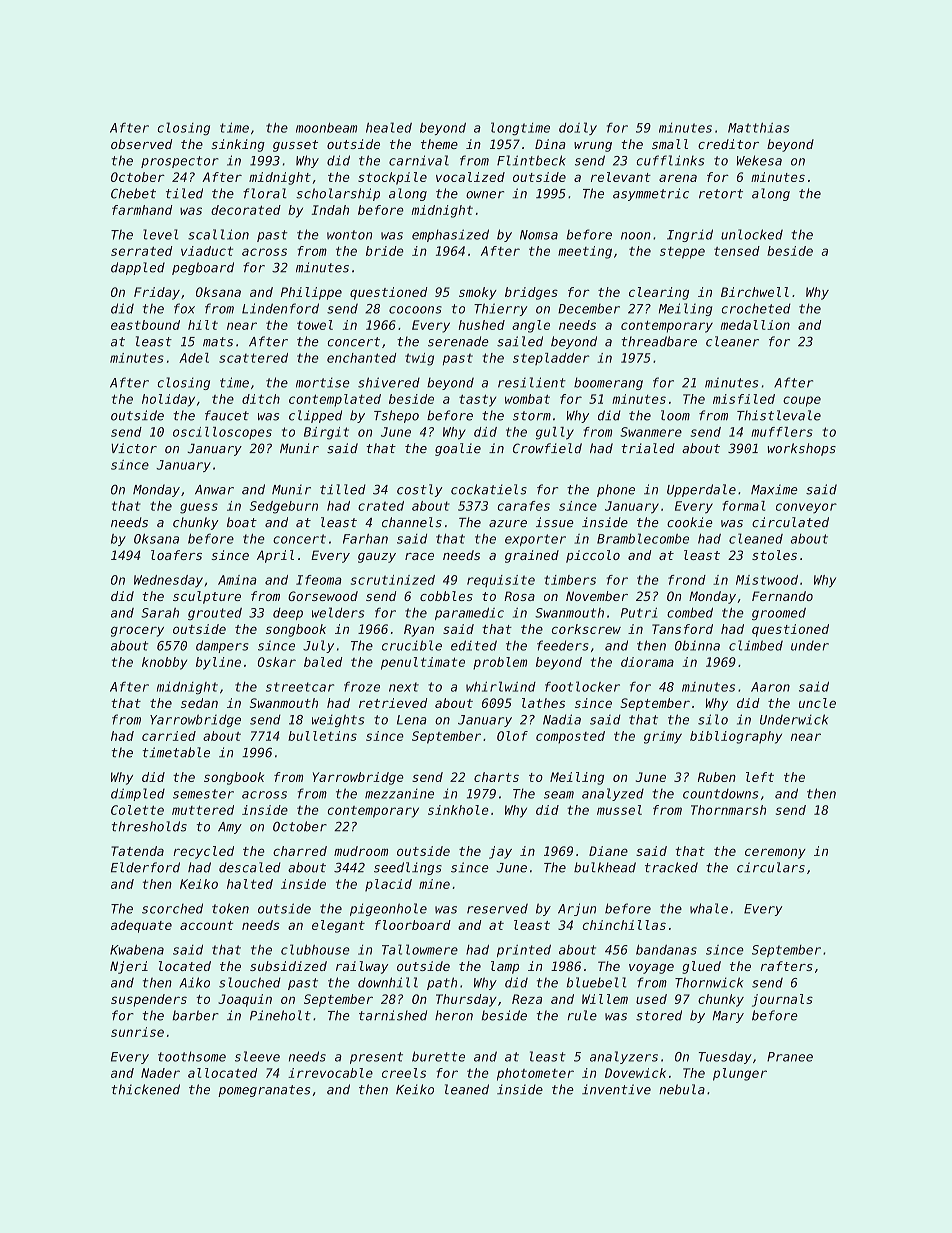 This page has height=1233, width=952. I want to click on deep, so click(288, 614).
